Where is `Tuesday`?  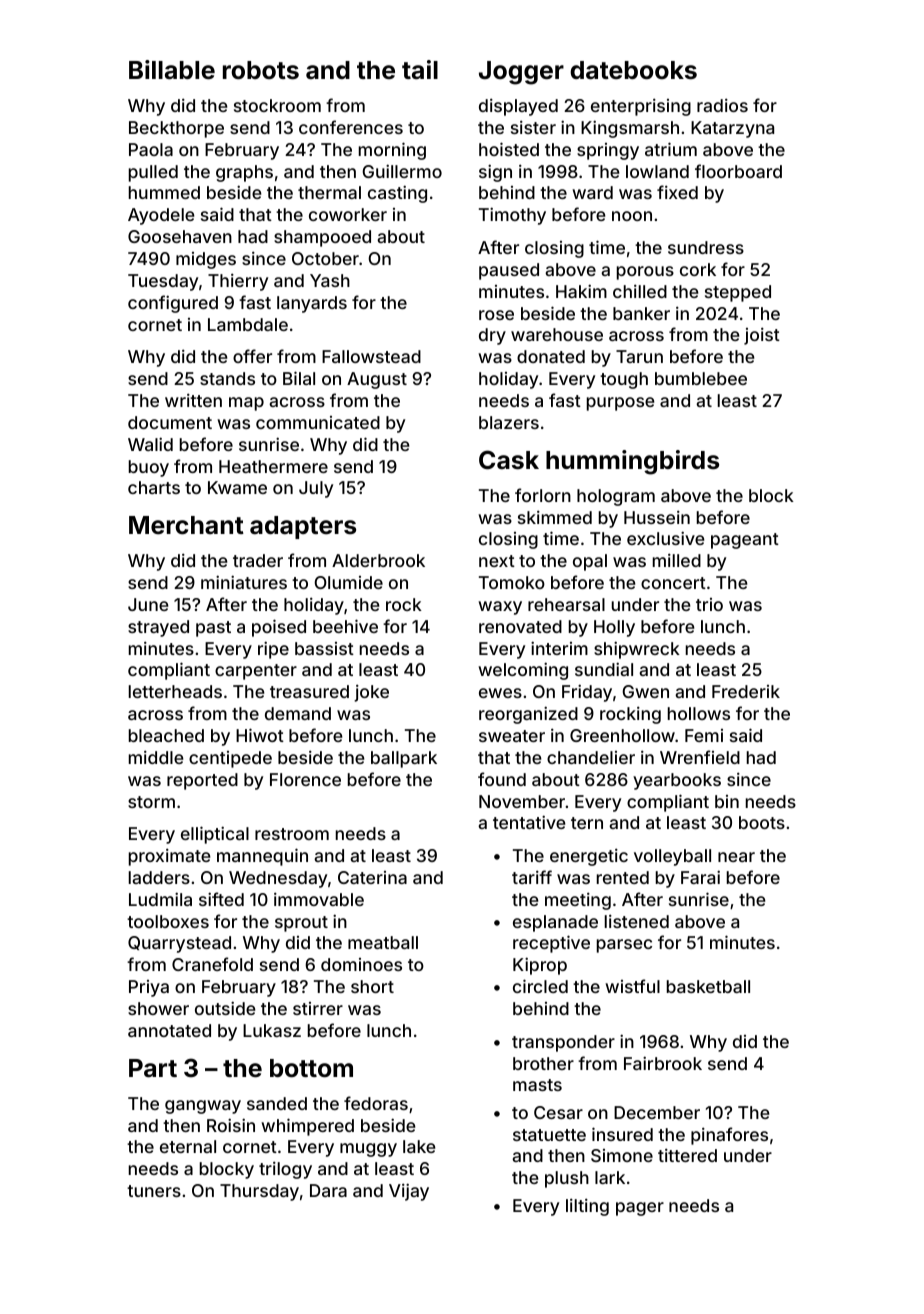 Tuesday is located at coordinates (163, 282).
